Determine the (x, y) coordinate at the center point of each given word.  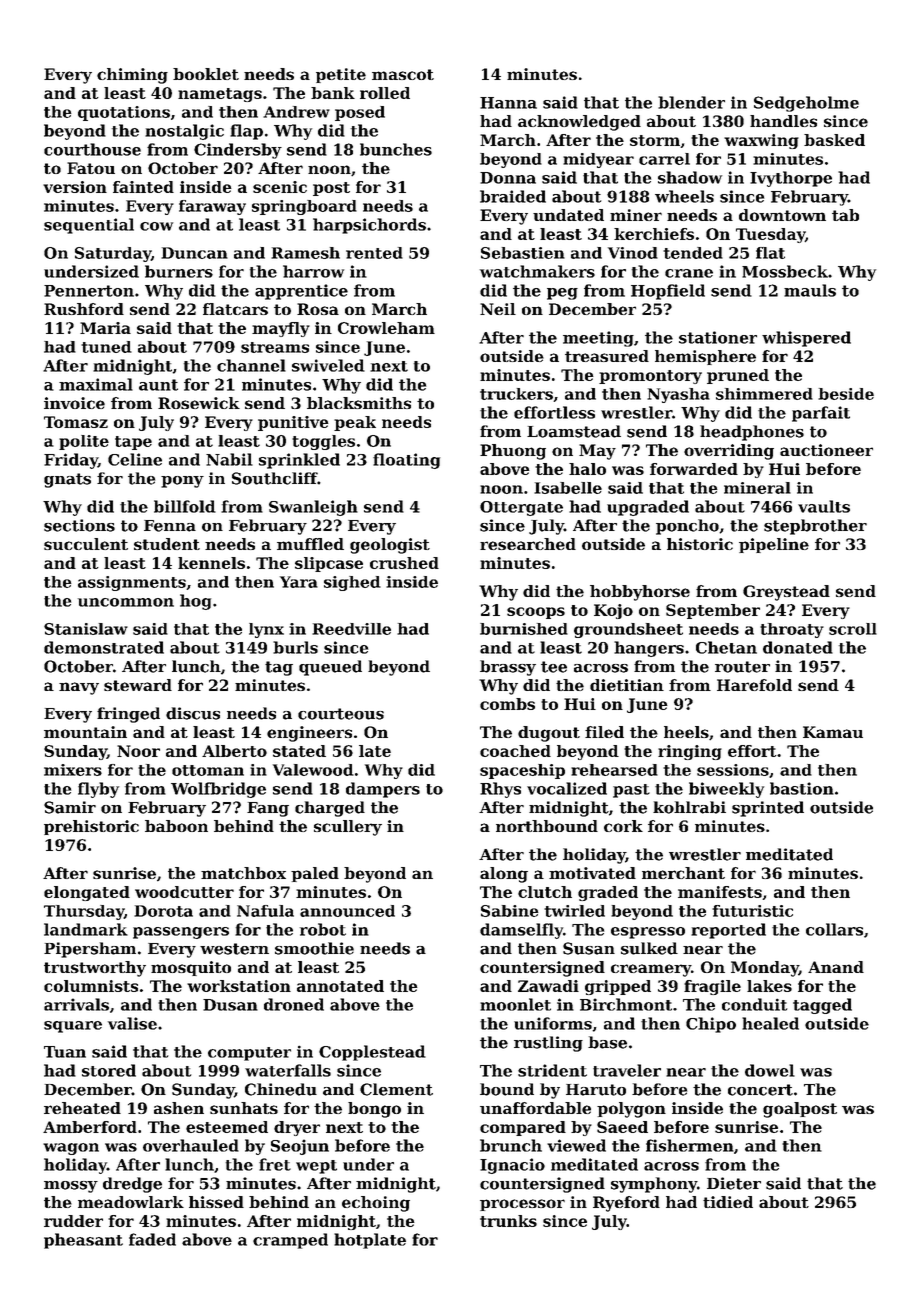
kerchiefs (654, 234)
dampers (383, 790)
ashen (179, 1108)
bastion (802, 788)
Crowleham (386, 328)
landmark (86, 929)
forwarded (694, 469)
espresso (648, 933)
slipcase (329, 564)
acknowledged (579, 123)
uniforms (553, 1023)
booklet (206, 74)
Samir (70, 807)
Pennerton (89, 291)
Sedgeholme (806, 104)
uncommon (126, 602)
